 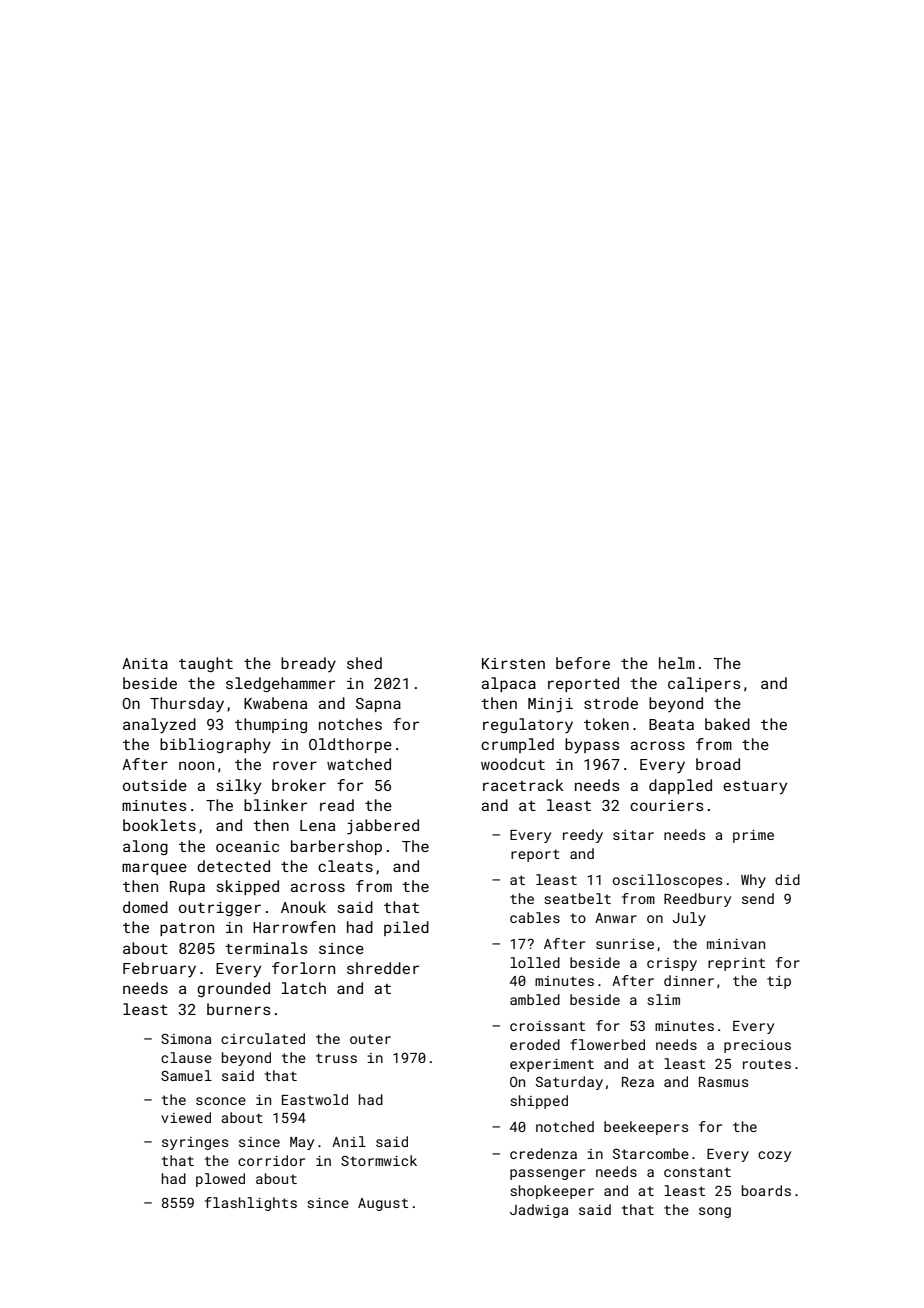 What do you see at coordinates (145, 663) in the image?
I see `Anita` at bounding box center [145, 663].
